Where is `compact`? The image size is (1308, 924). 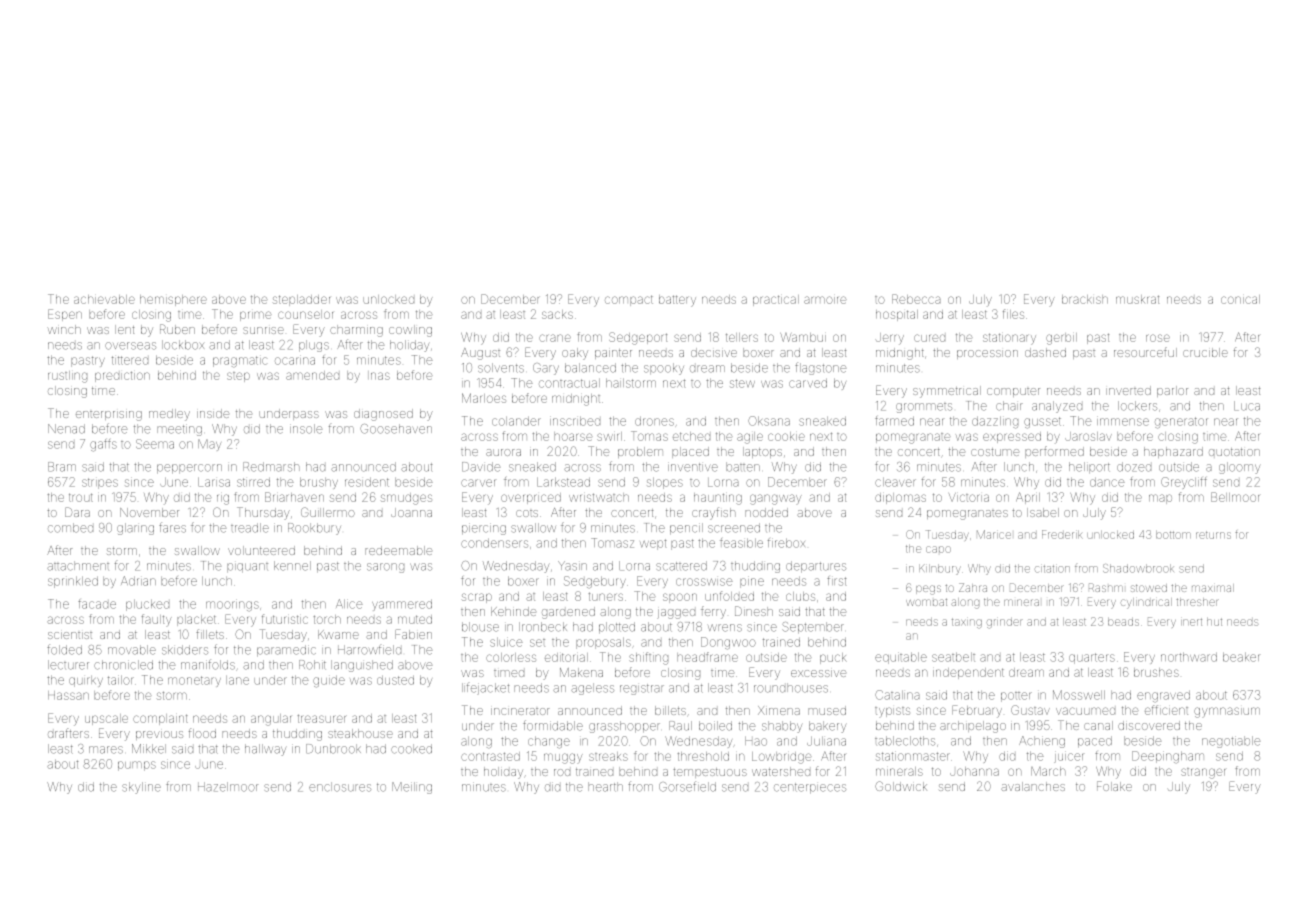 compact is located at coordinates (629, 300).
